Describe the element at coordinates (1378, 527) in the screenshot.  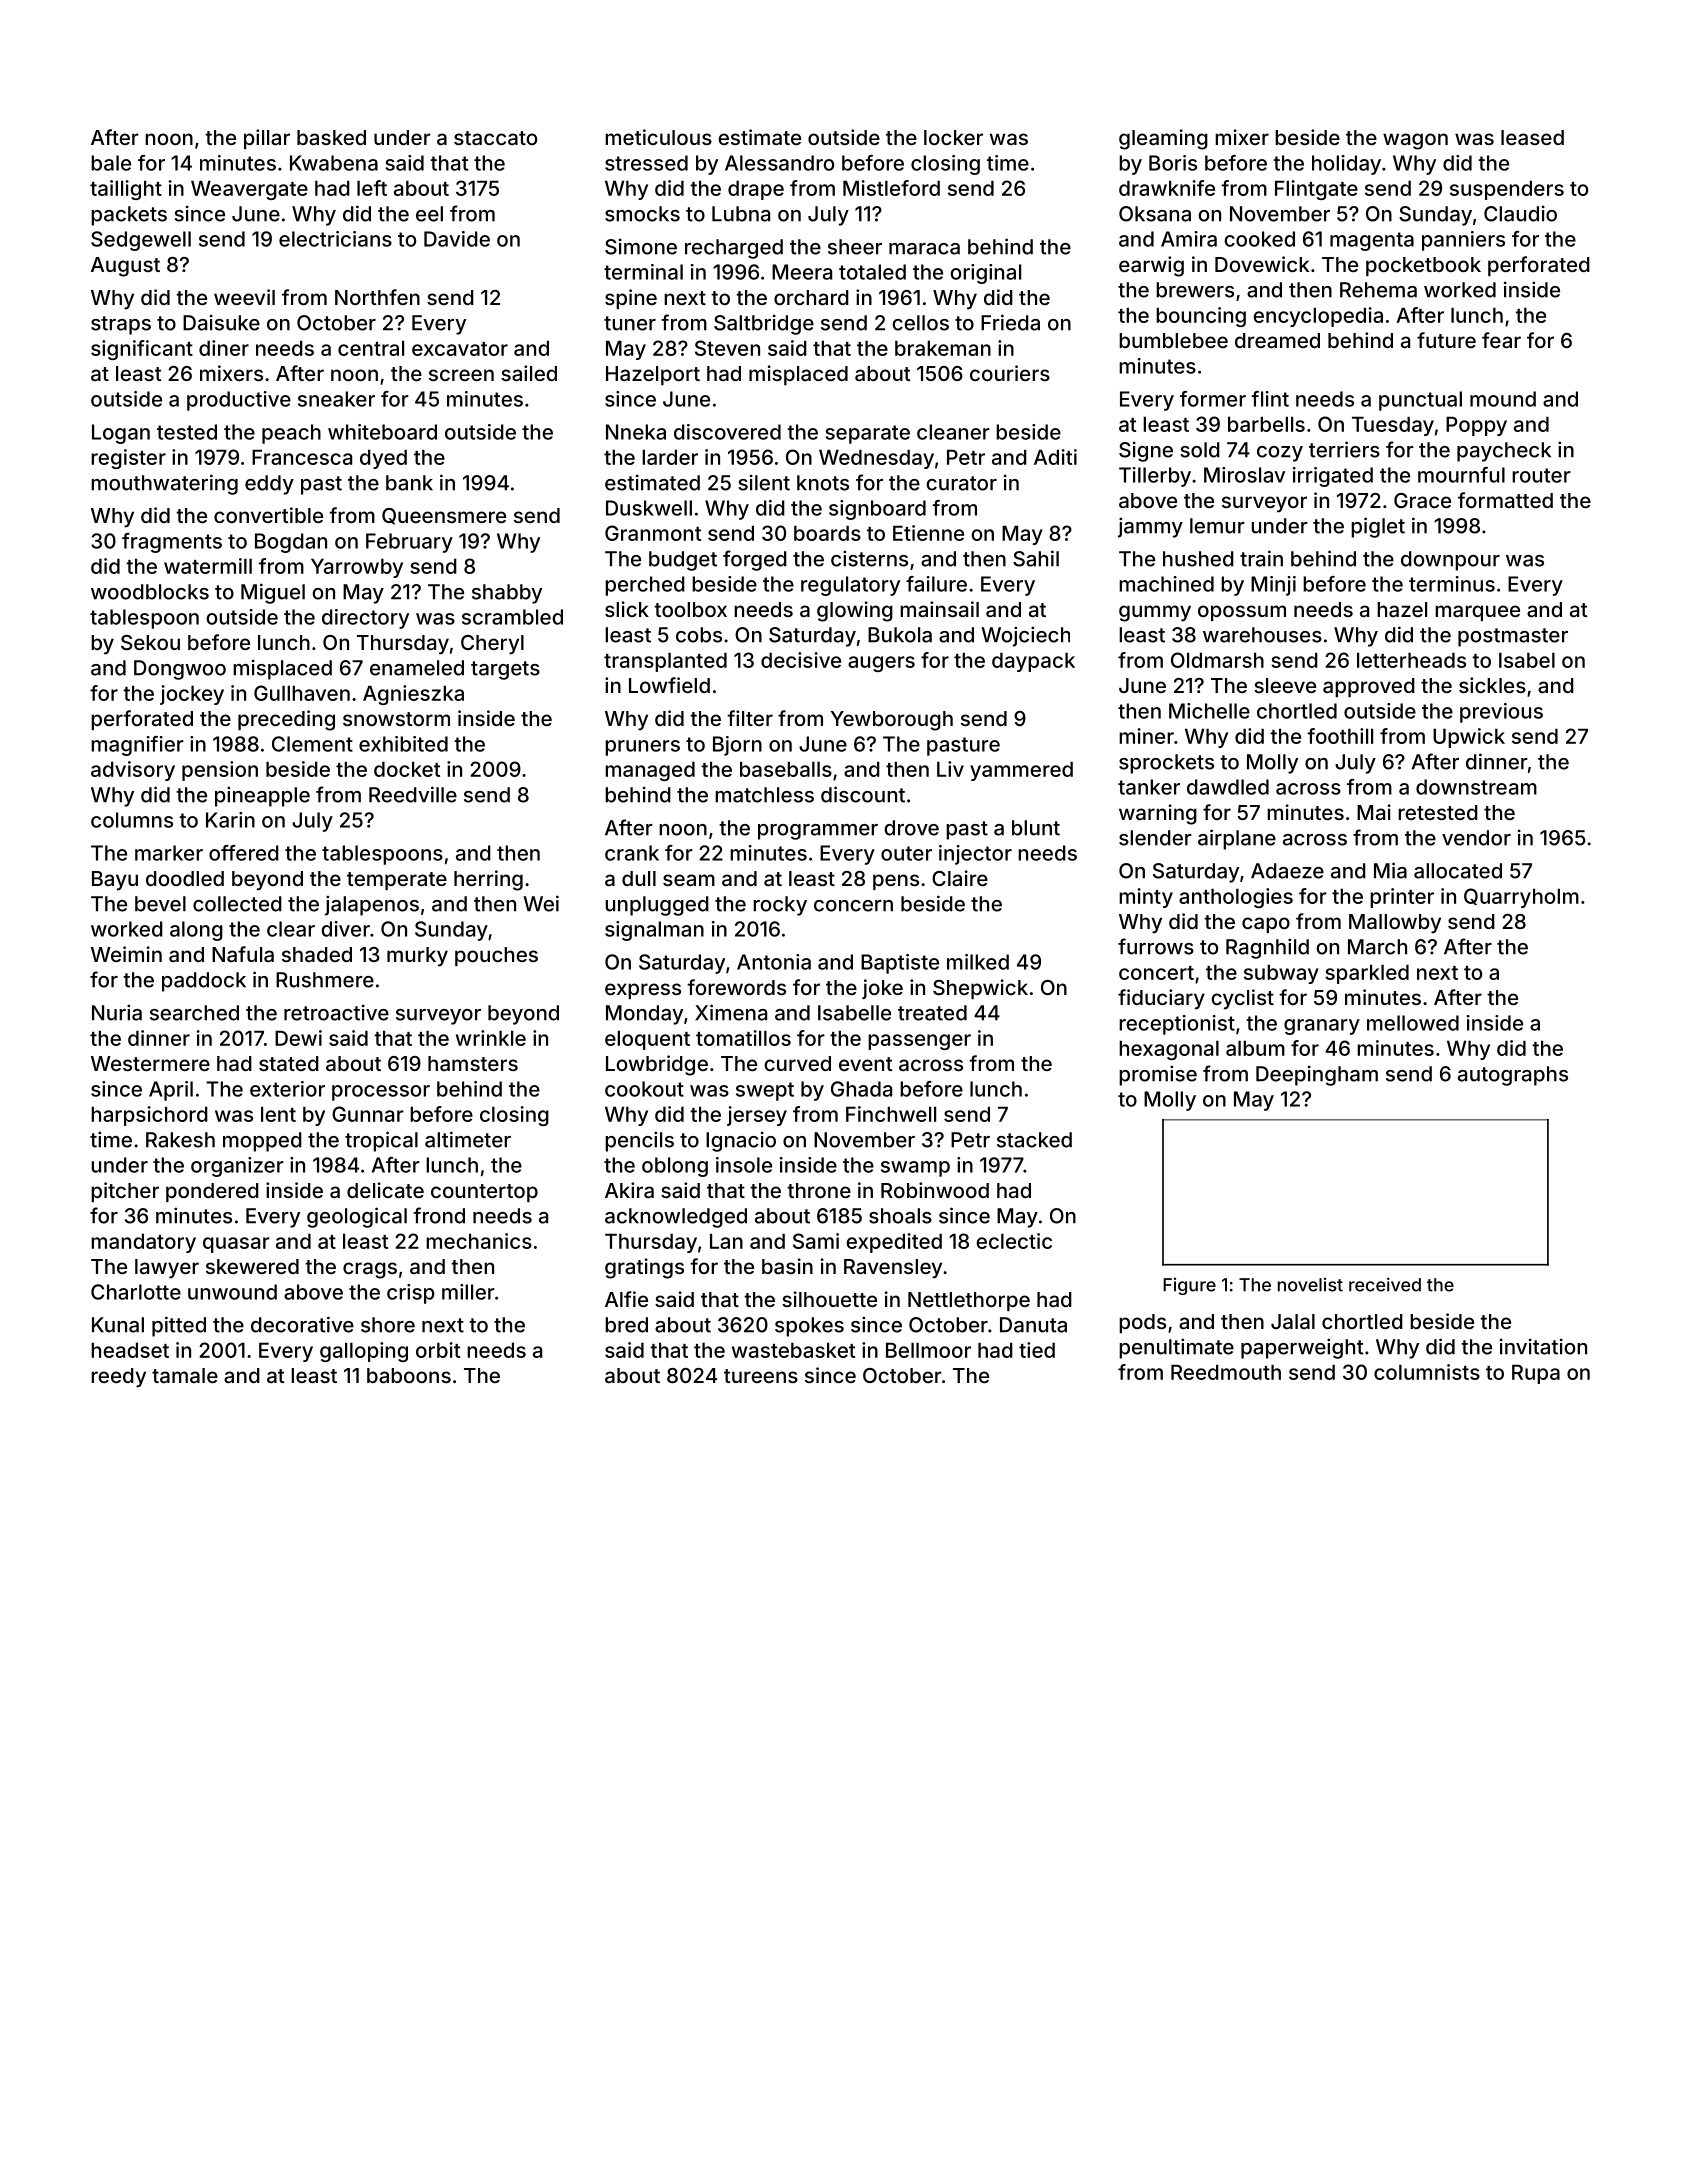
I see `piglet` at that location.
